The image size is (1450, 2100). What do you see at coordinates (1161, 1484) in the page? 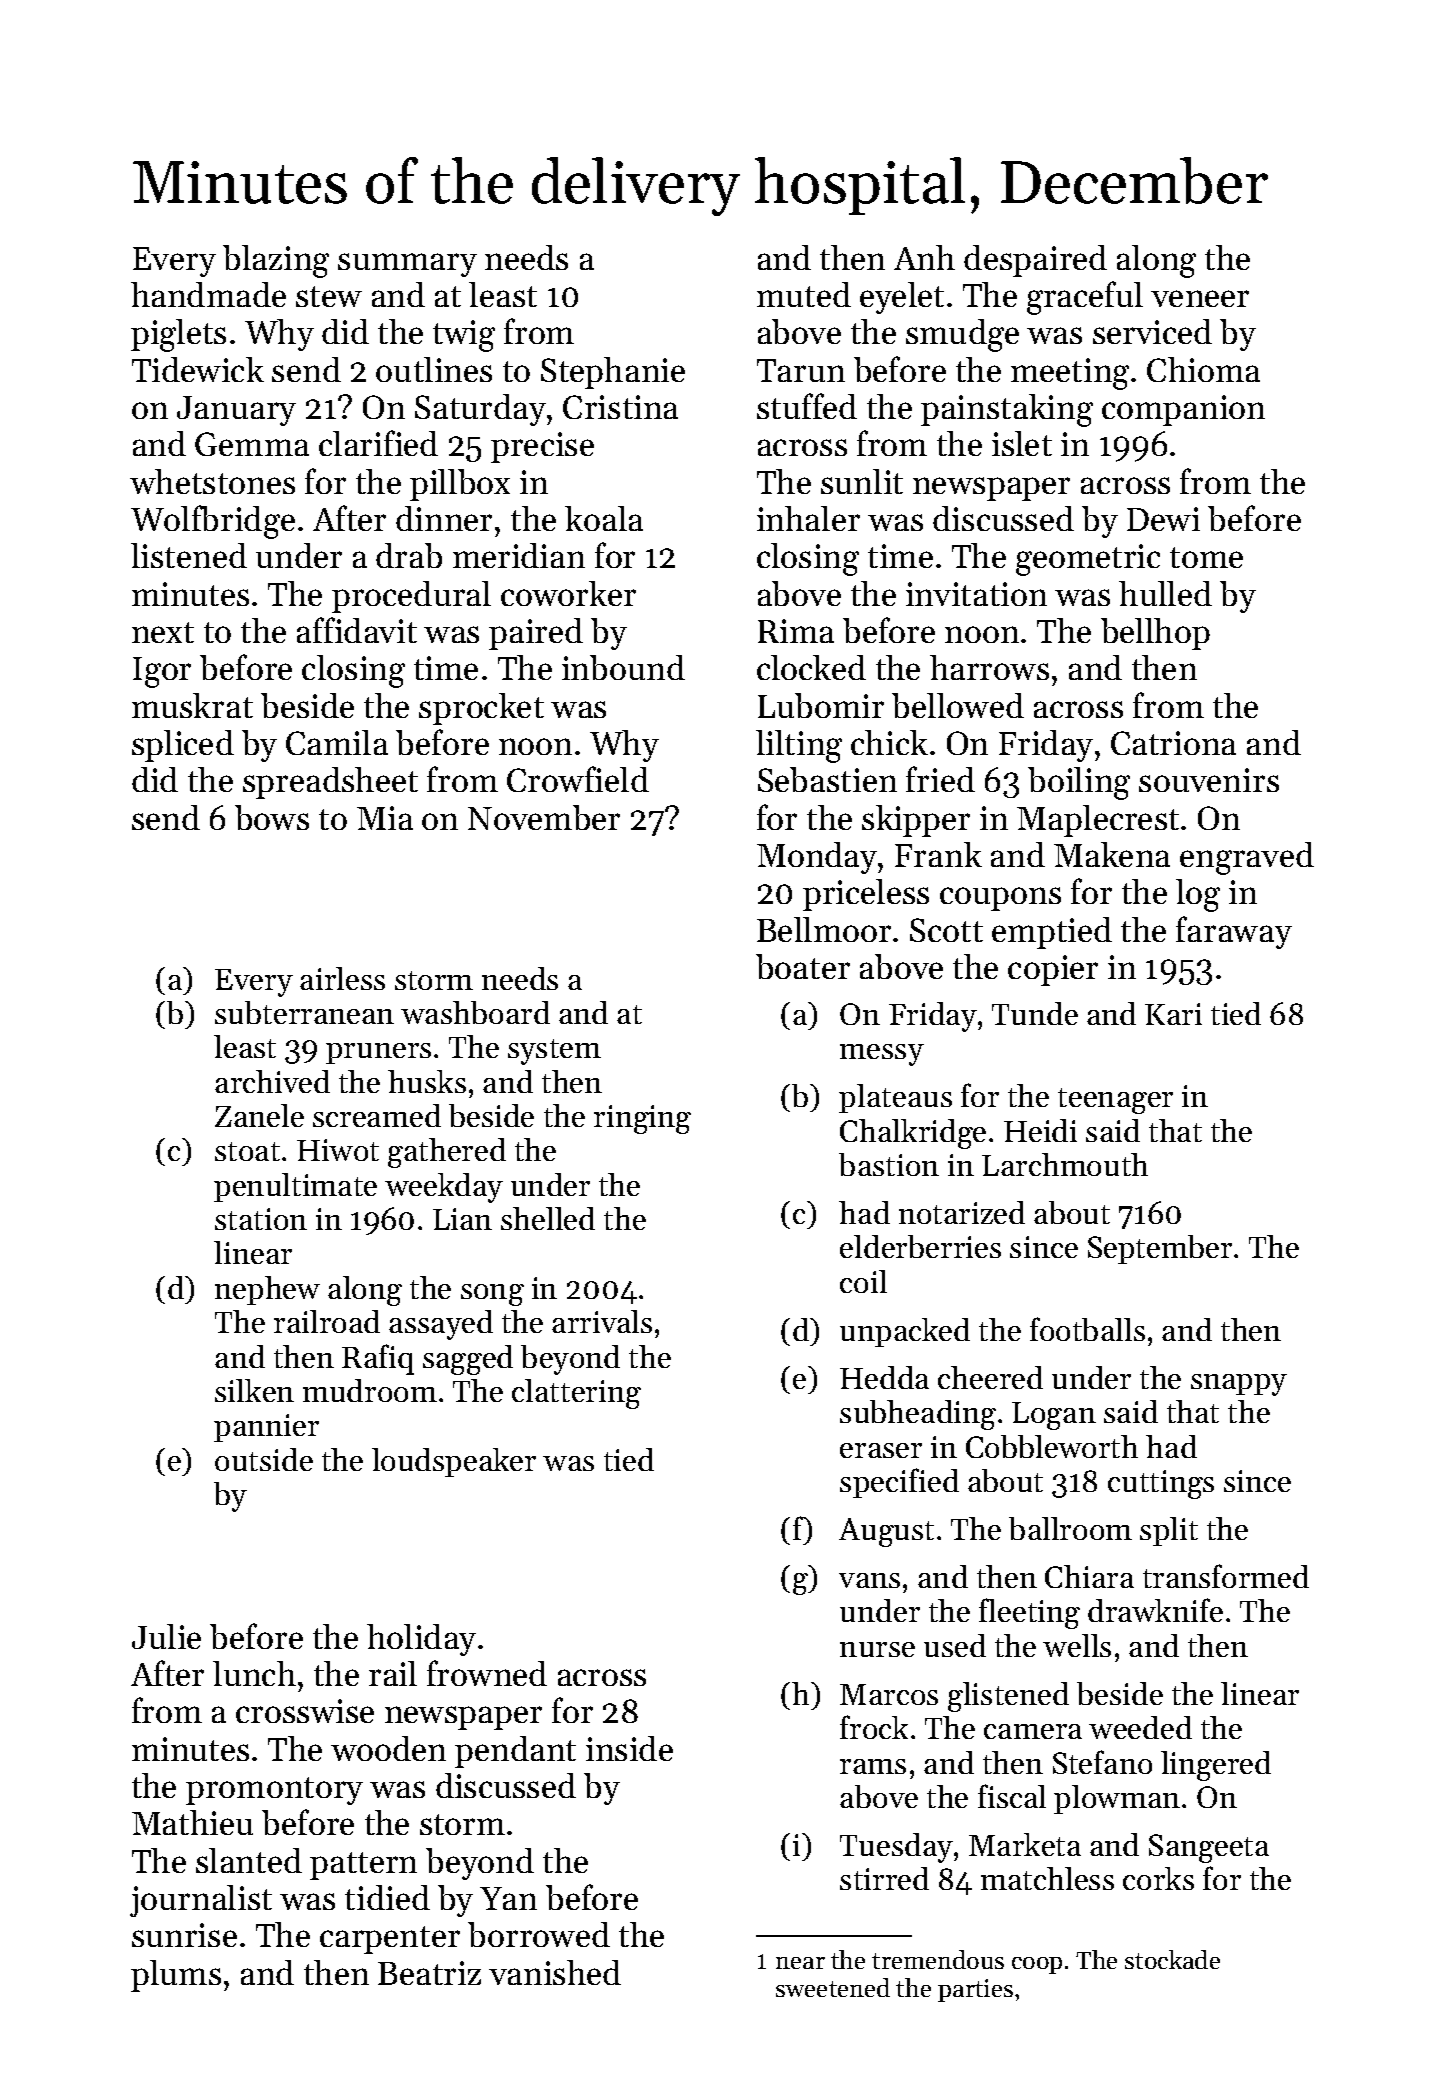
I see `cuttings` at bounding box center [1161, 1484].
